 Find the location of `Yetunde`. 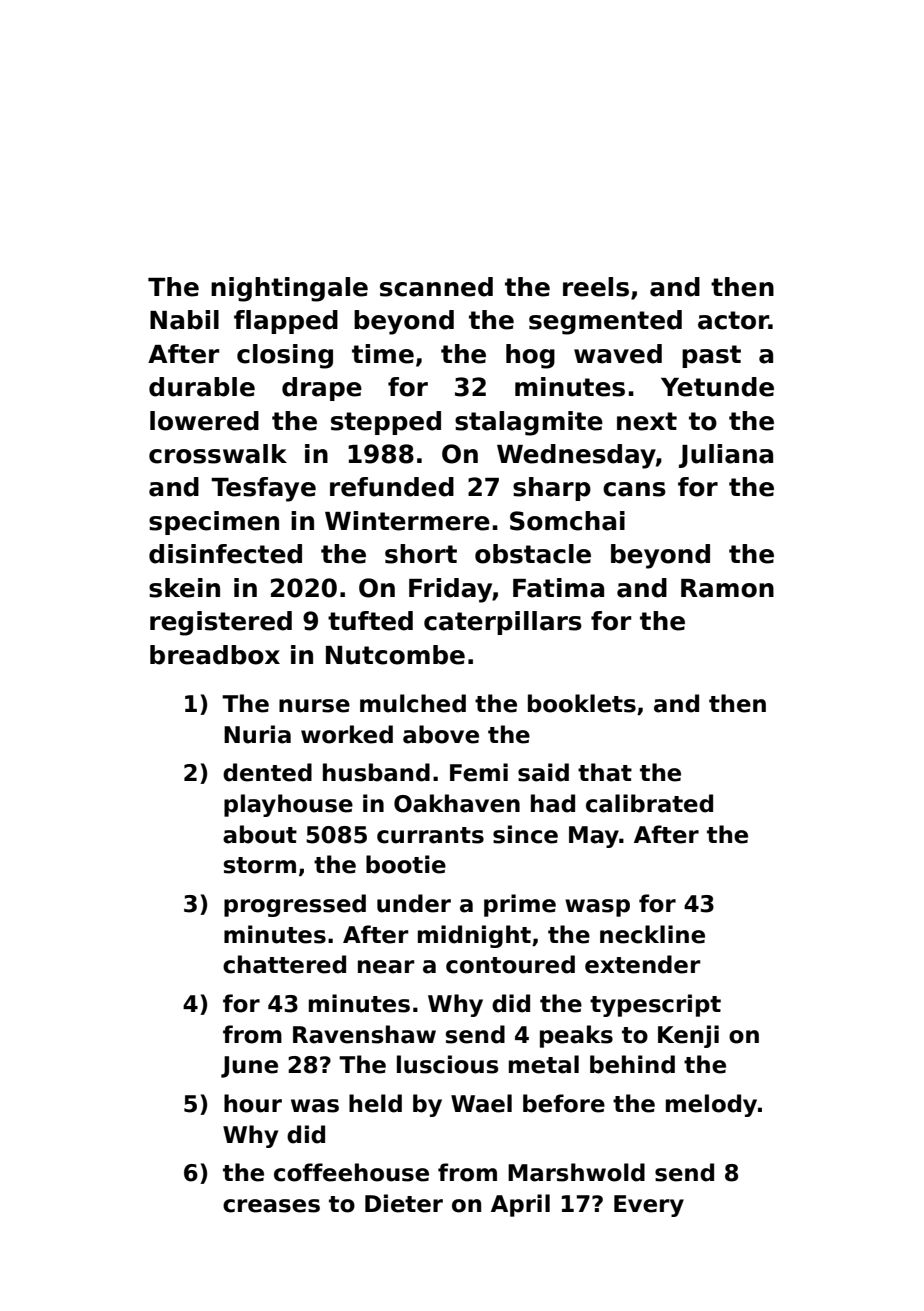

Yetunde is located at coordinates (717, 387).
